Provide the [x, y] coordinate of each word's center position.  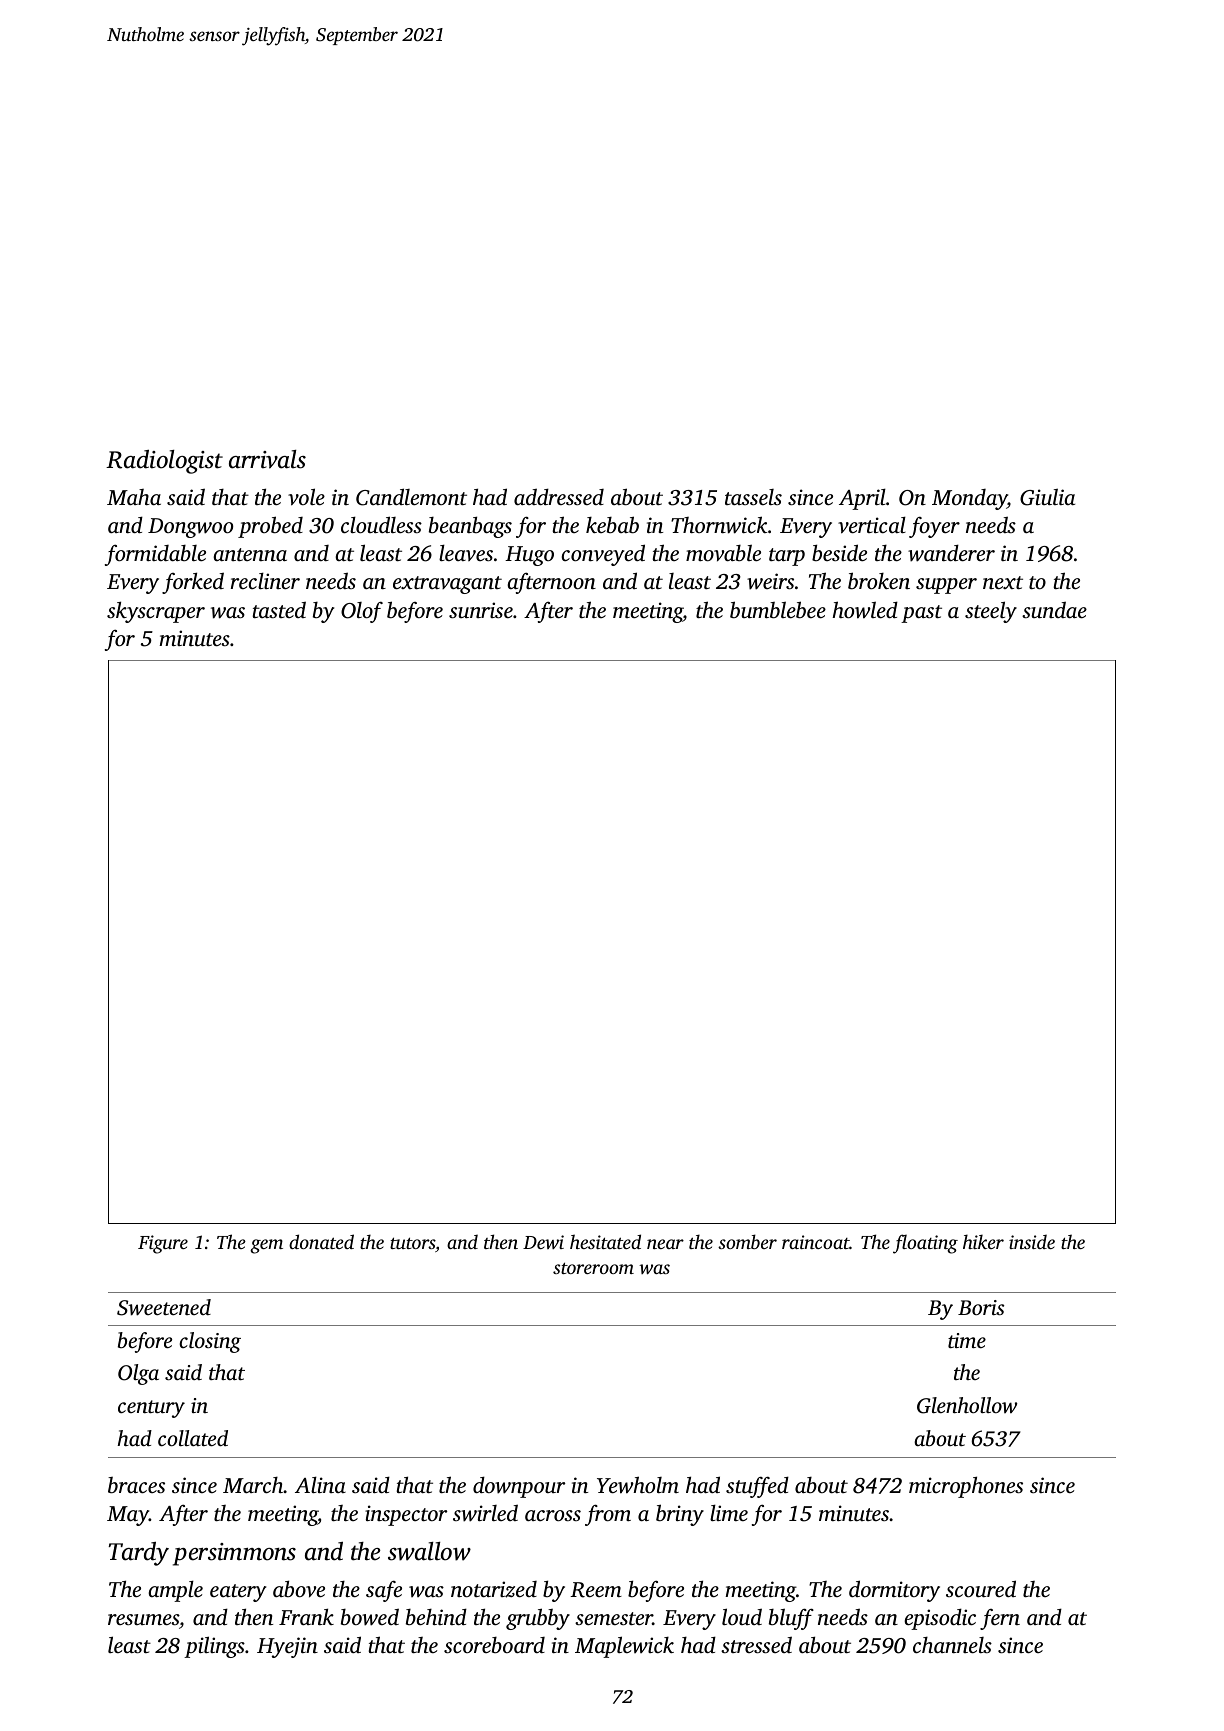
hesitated [605, 1241]
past [921, 614]
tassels [753, 497]
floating [925, 1244]
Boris [981, 1307]
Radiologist [164, 462]
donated [321, 1241]
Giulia [1047, 497]
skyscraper [156, 612]
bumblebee [778, 609]
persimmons [234, 1554]
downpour [519, 1487]
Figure [163, 1244]
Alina [320, 1485]
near [665, 1244]
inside [1032, 1242]
